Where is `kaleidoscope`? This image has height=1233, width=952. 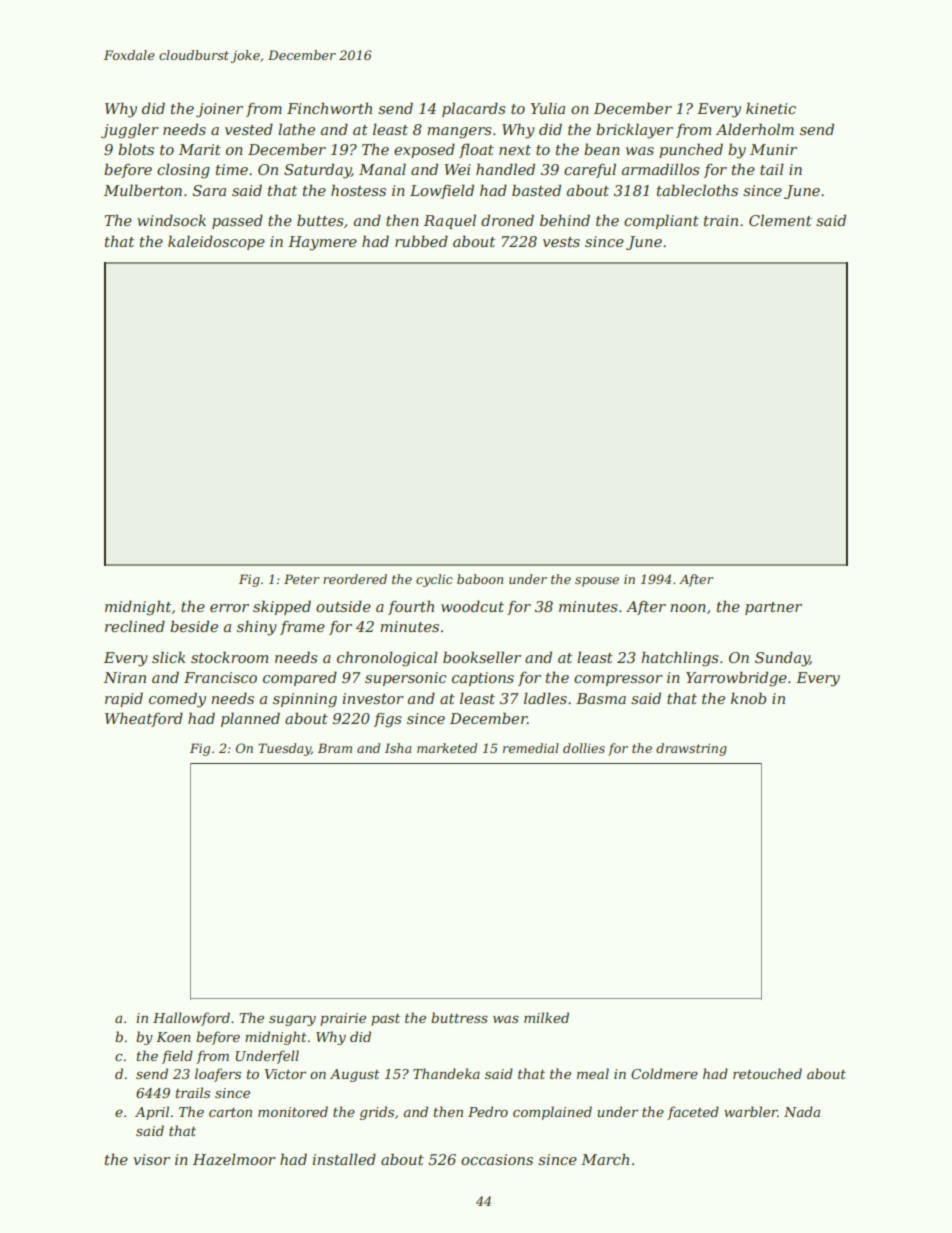 kaleidoscope is located at coordinates (216, 242).
